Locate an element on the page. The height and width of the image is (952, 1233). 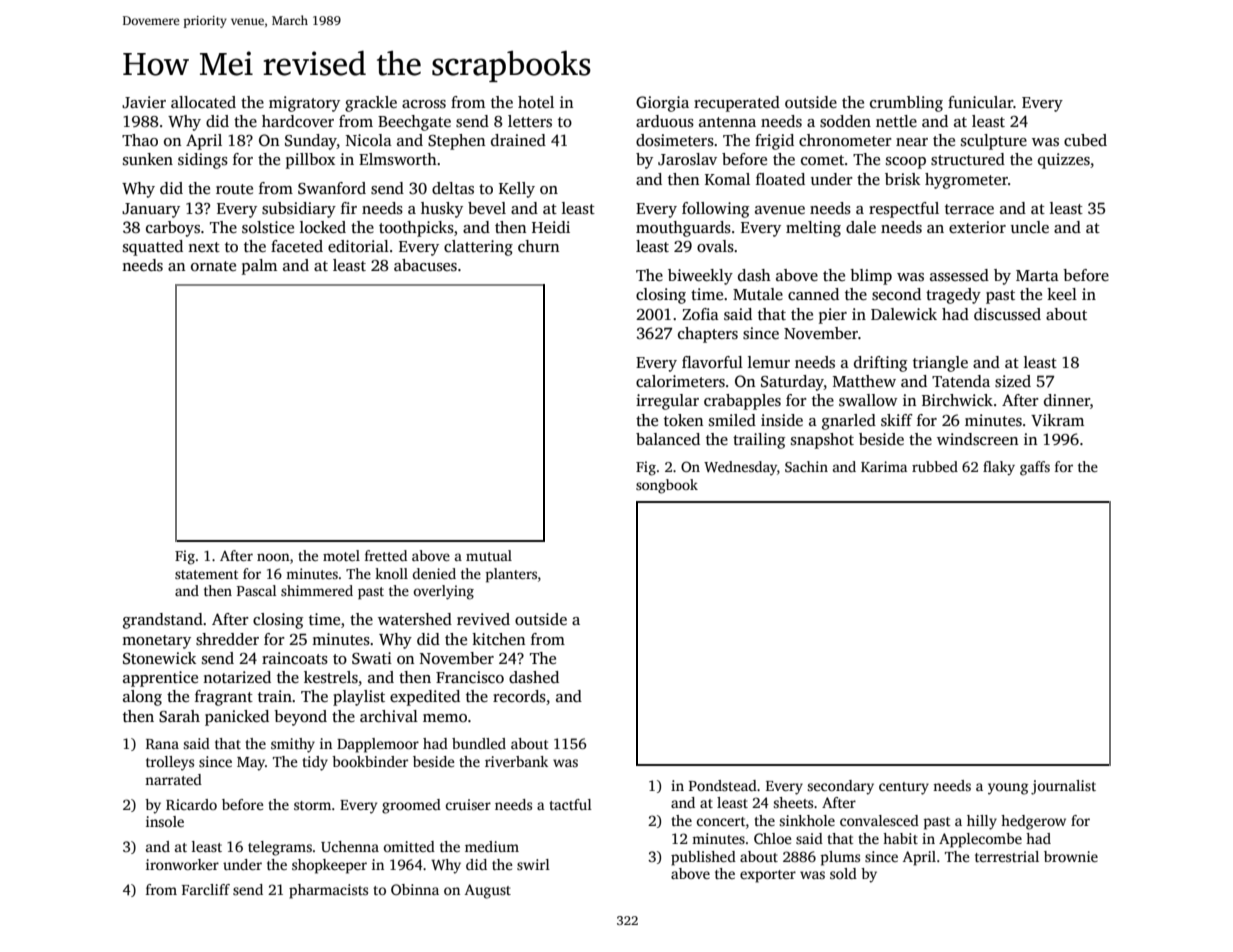
fretted is located at coordinates (386, 555).
